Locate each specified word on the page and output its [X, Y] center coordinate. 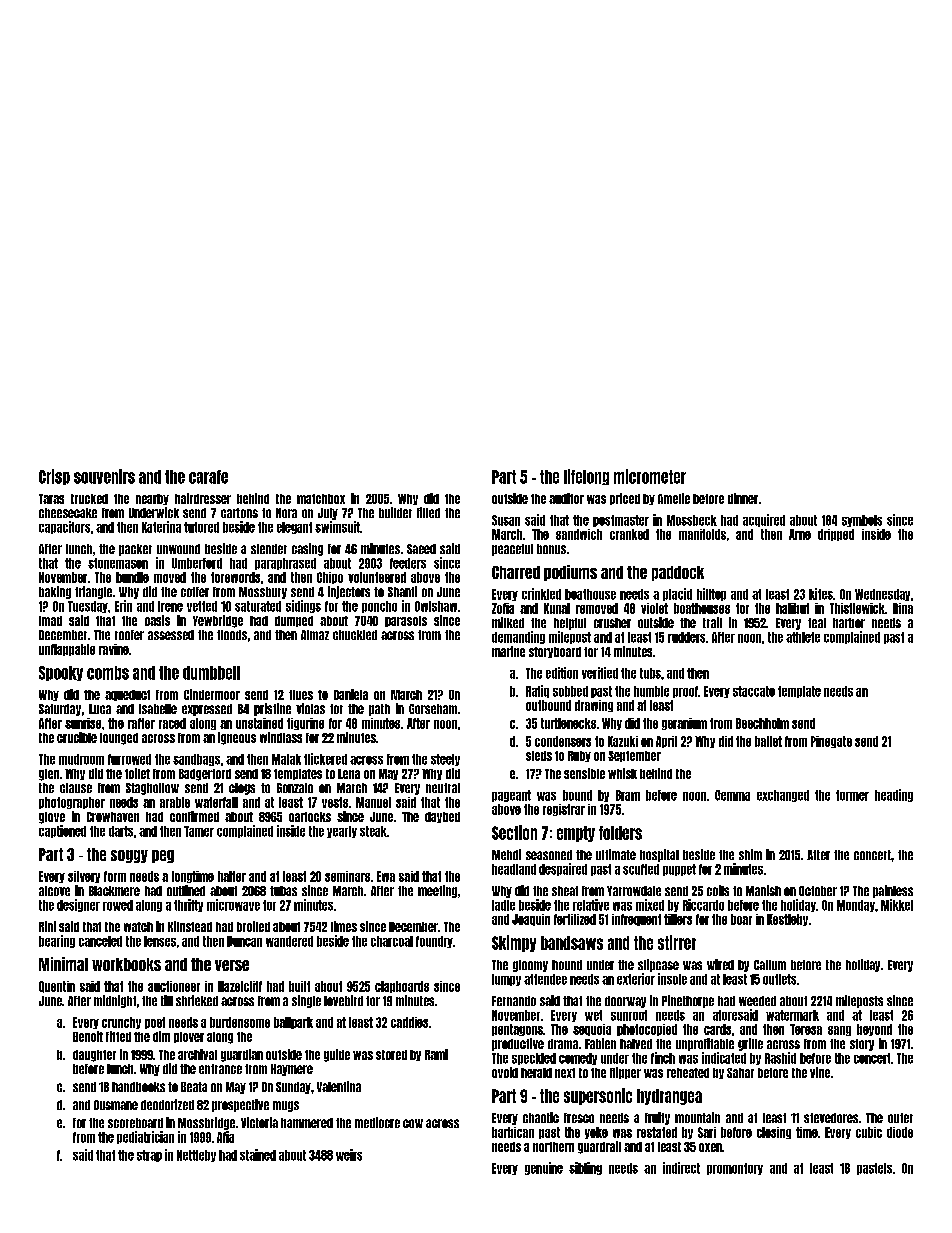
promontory [735, 1169]
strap [149, 1156]
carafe [208, 477]
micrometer [650, 476]
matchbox [321, 499]
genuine [544, 1168]
